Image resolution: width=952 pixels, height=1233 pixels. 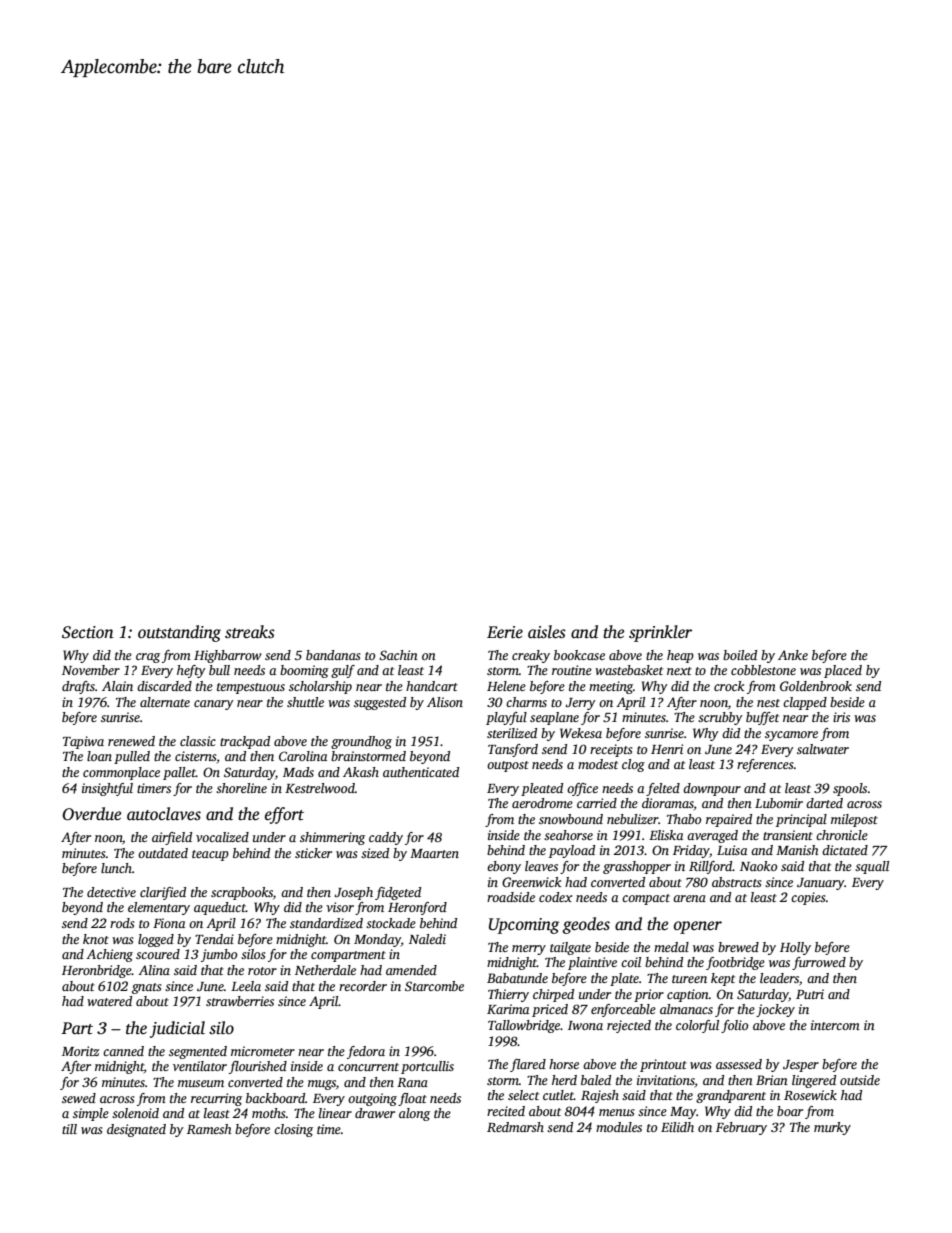 I want to click on Joseph, so click(x=353, y=893).
